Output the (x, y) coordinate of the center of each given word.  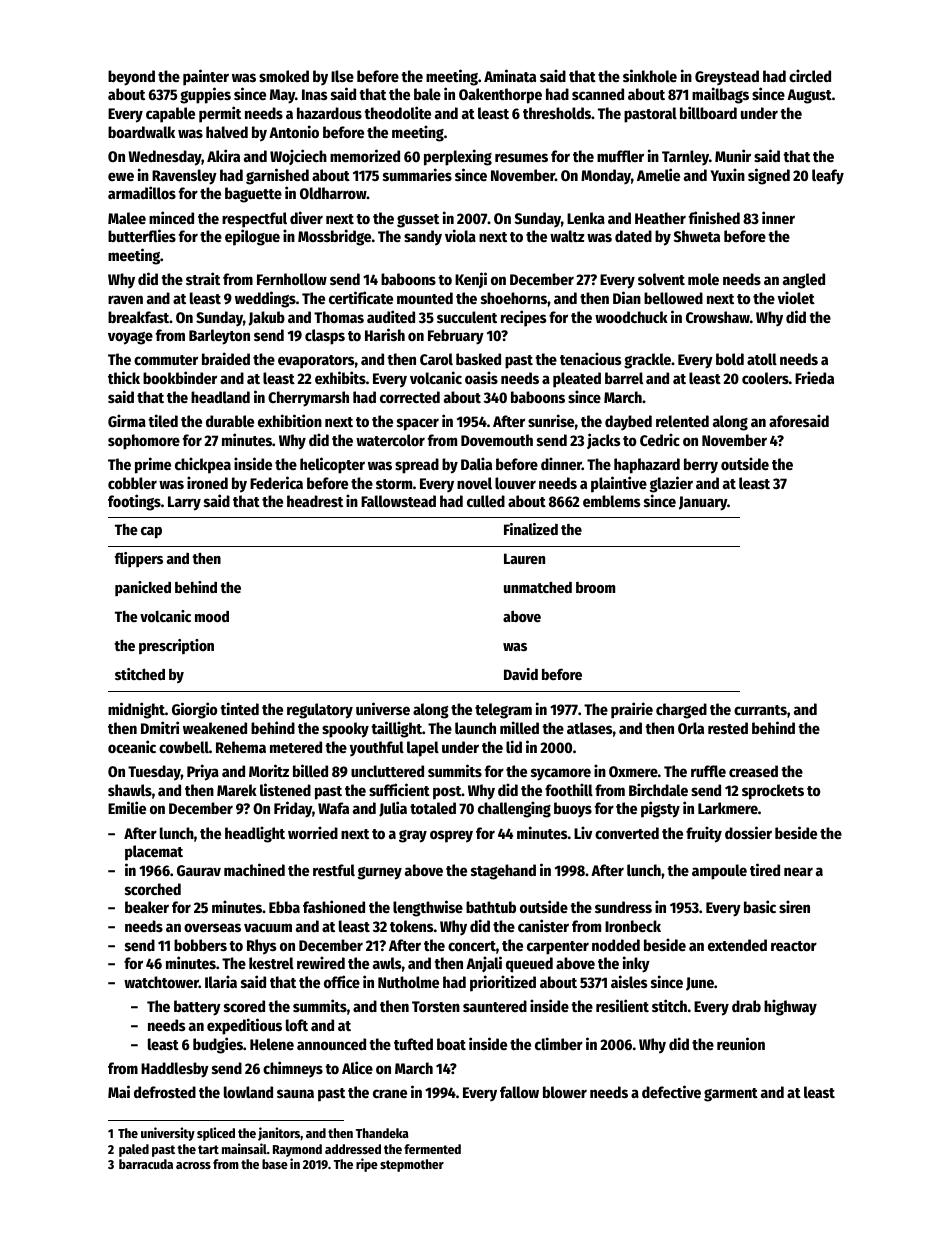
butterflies (142, 235)
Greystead (727, 77)
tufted (413, 1044)
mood (212, 616)
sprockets (773, 792)
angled (804, 281)
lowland (248, 1092)
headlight (255, 834)
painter (206, 77)
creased (753, 771)
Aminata (510, 75)
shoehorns (514, 298)
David (521, 674)
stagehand (503, 872)
